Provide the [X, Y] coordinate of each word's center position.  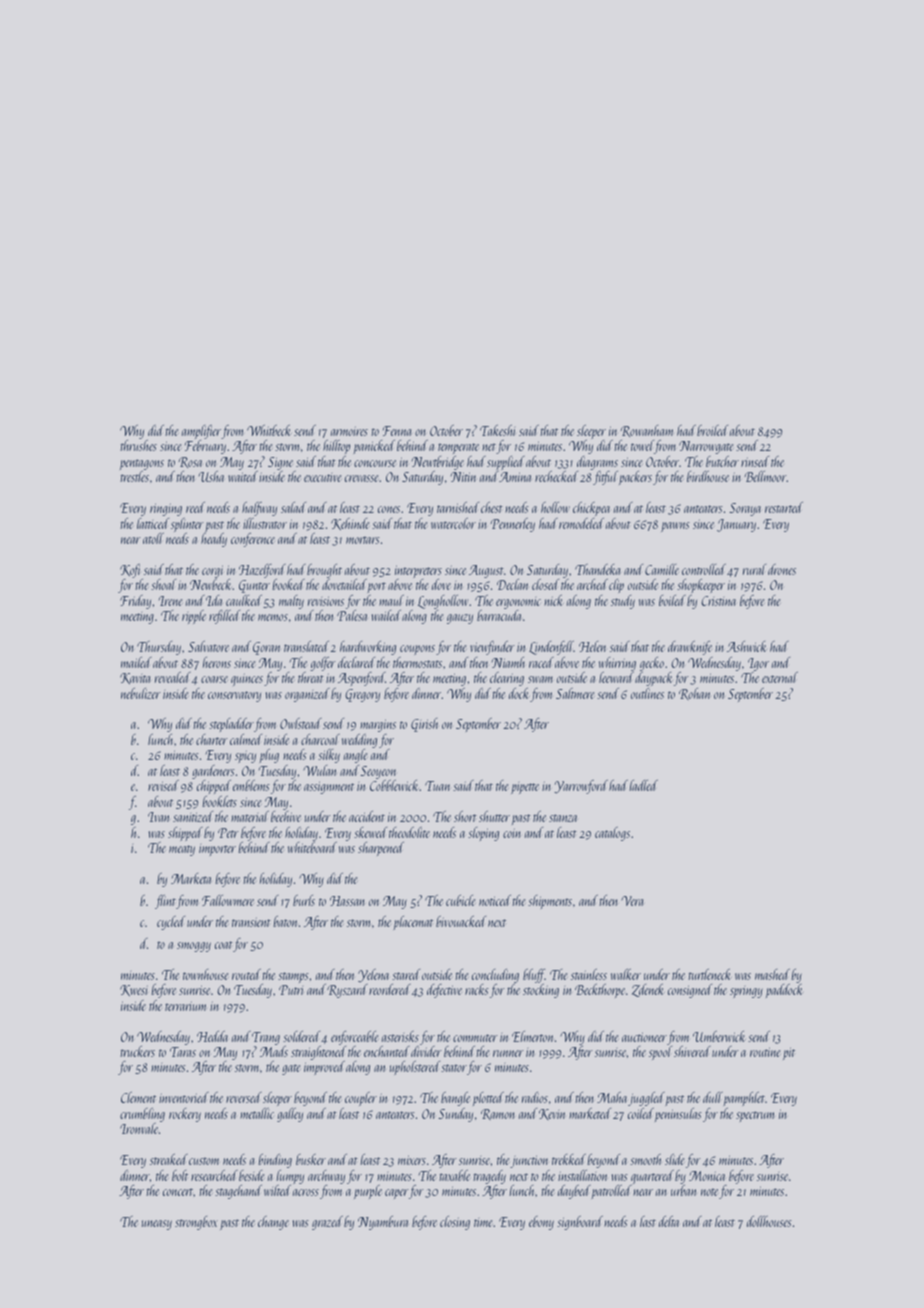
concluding [495, 976]
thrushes [138, 445]
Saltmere [575, 693]
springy [746, 992]
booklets [219, 801]
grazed [327, 1223]
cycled [171, 923]
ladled [643, 785]
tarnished [458, 507]
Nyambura [383, 1223]
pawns [675, 527]
